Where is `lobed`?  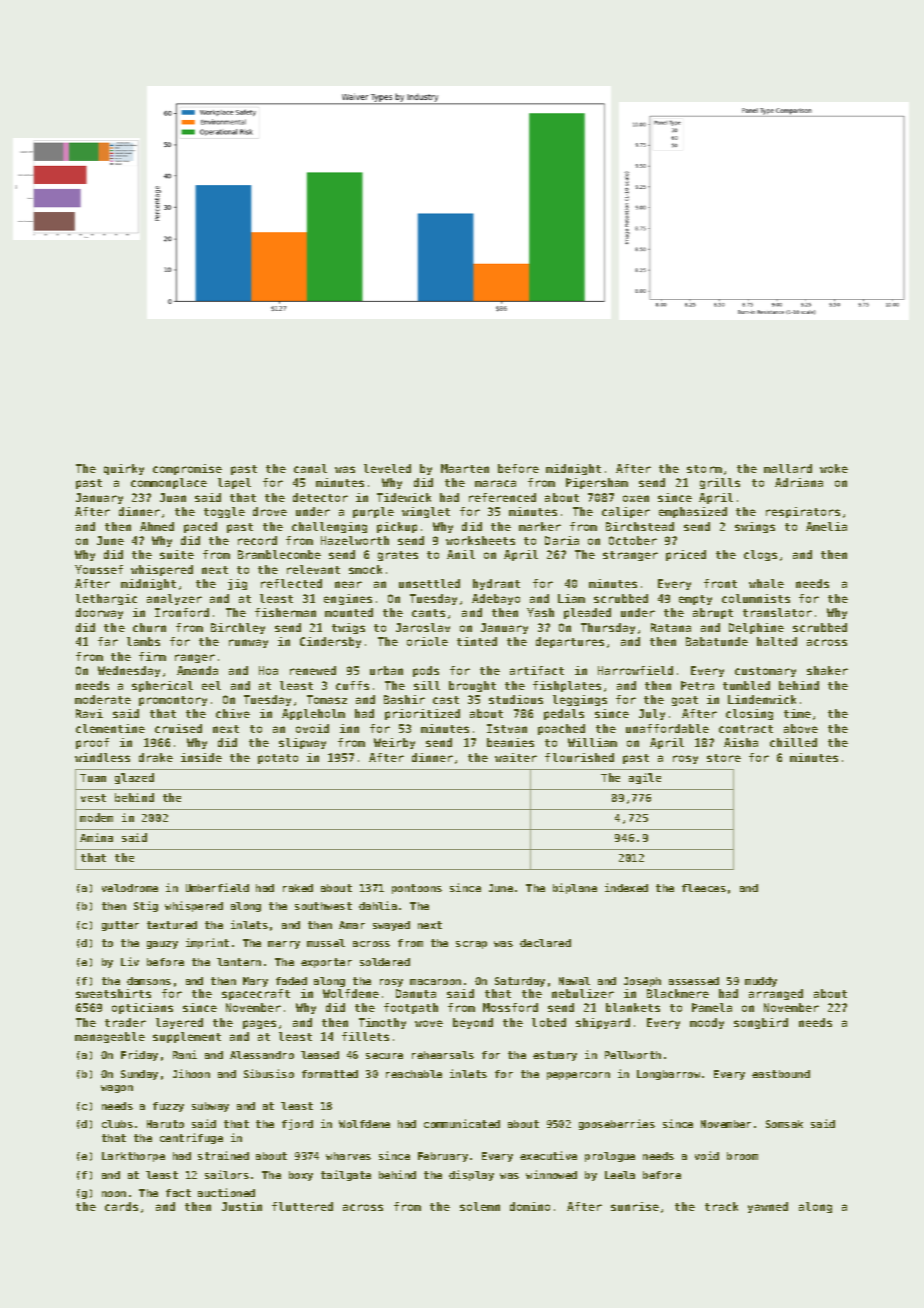 lobed is located at coordinates (549, 1022).
